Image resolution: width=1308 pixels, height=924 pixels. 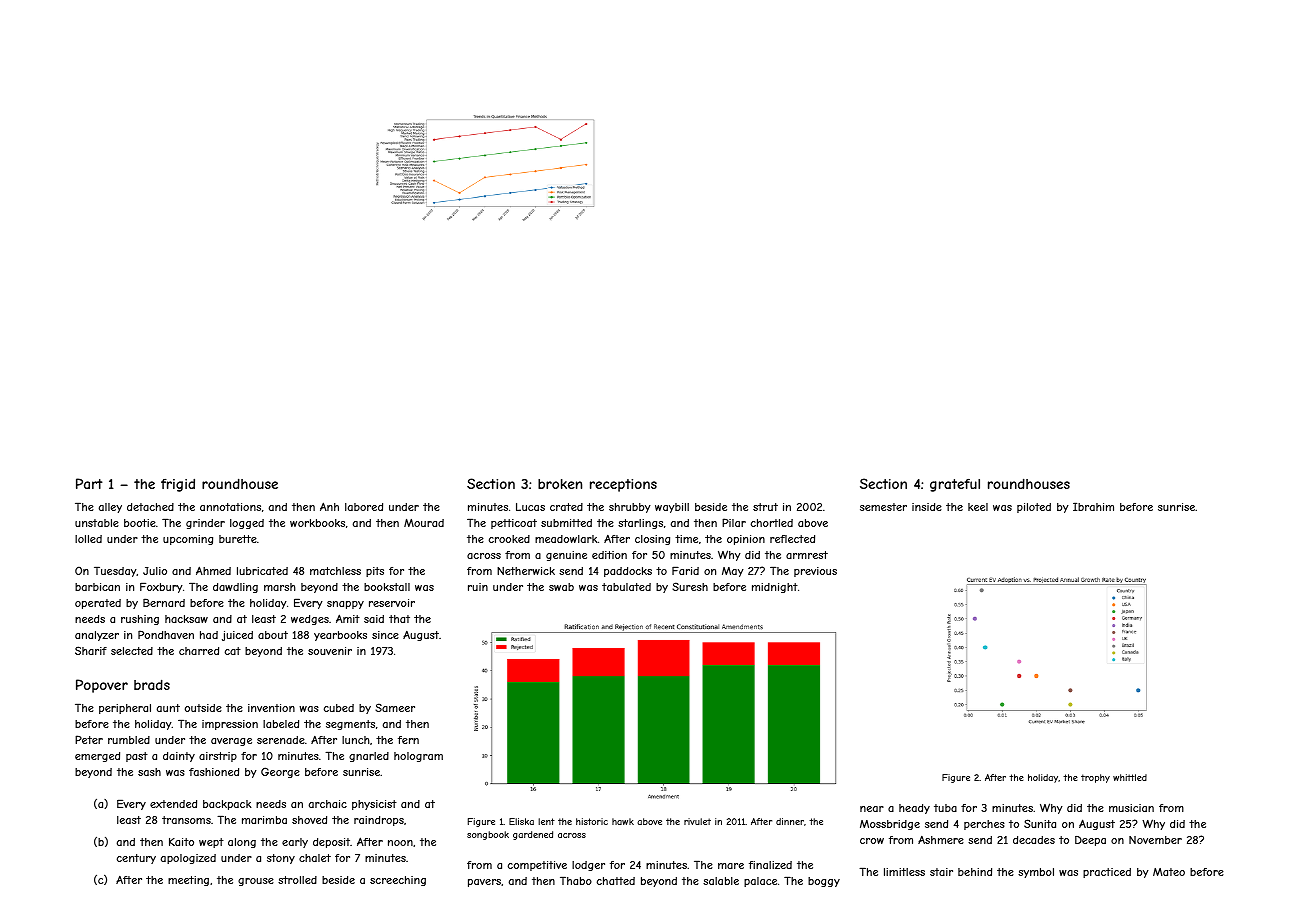 What do you see at coordinates (1093, 506) in the screenshot?
I see `Ibrahim` at bounding box center [1093, 506].
